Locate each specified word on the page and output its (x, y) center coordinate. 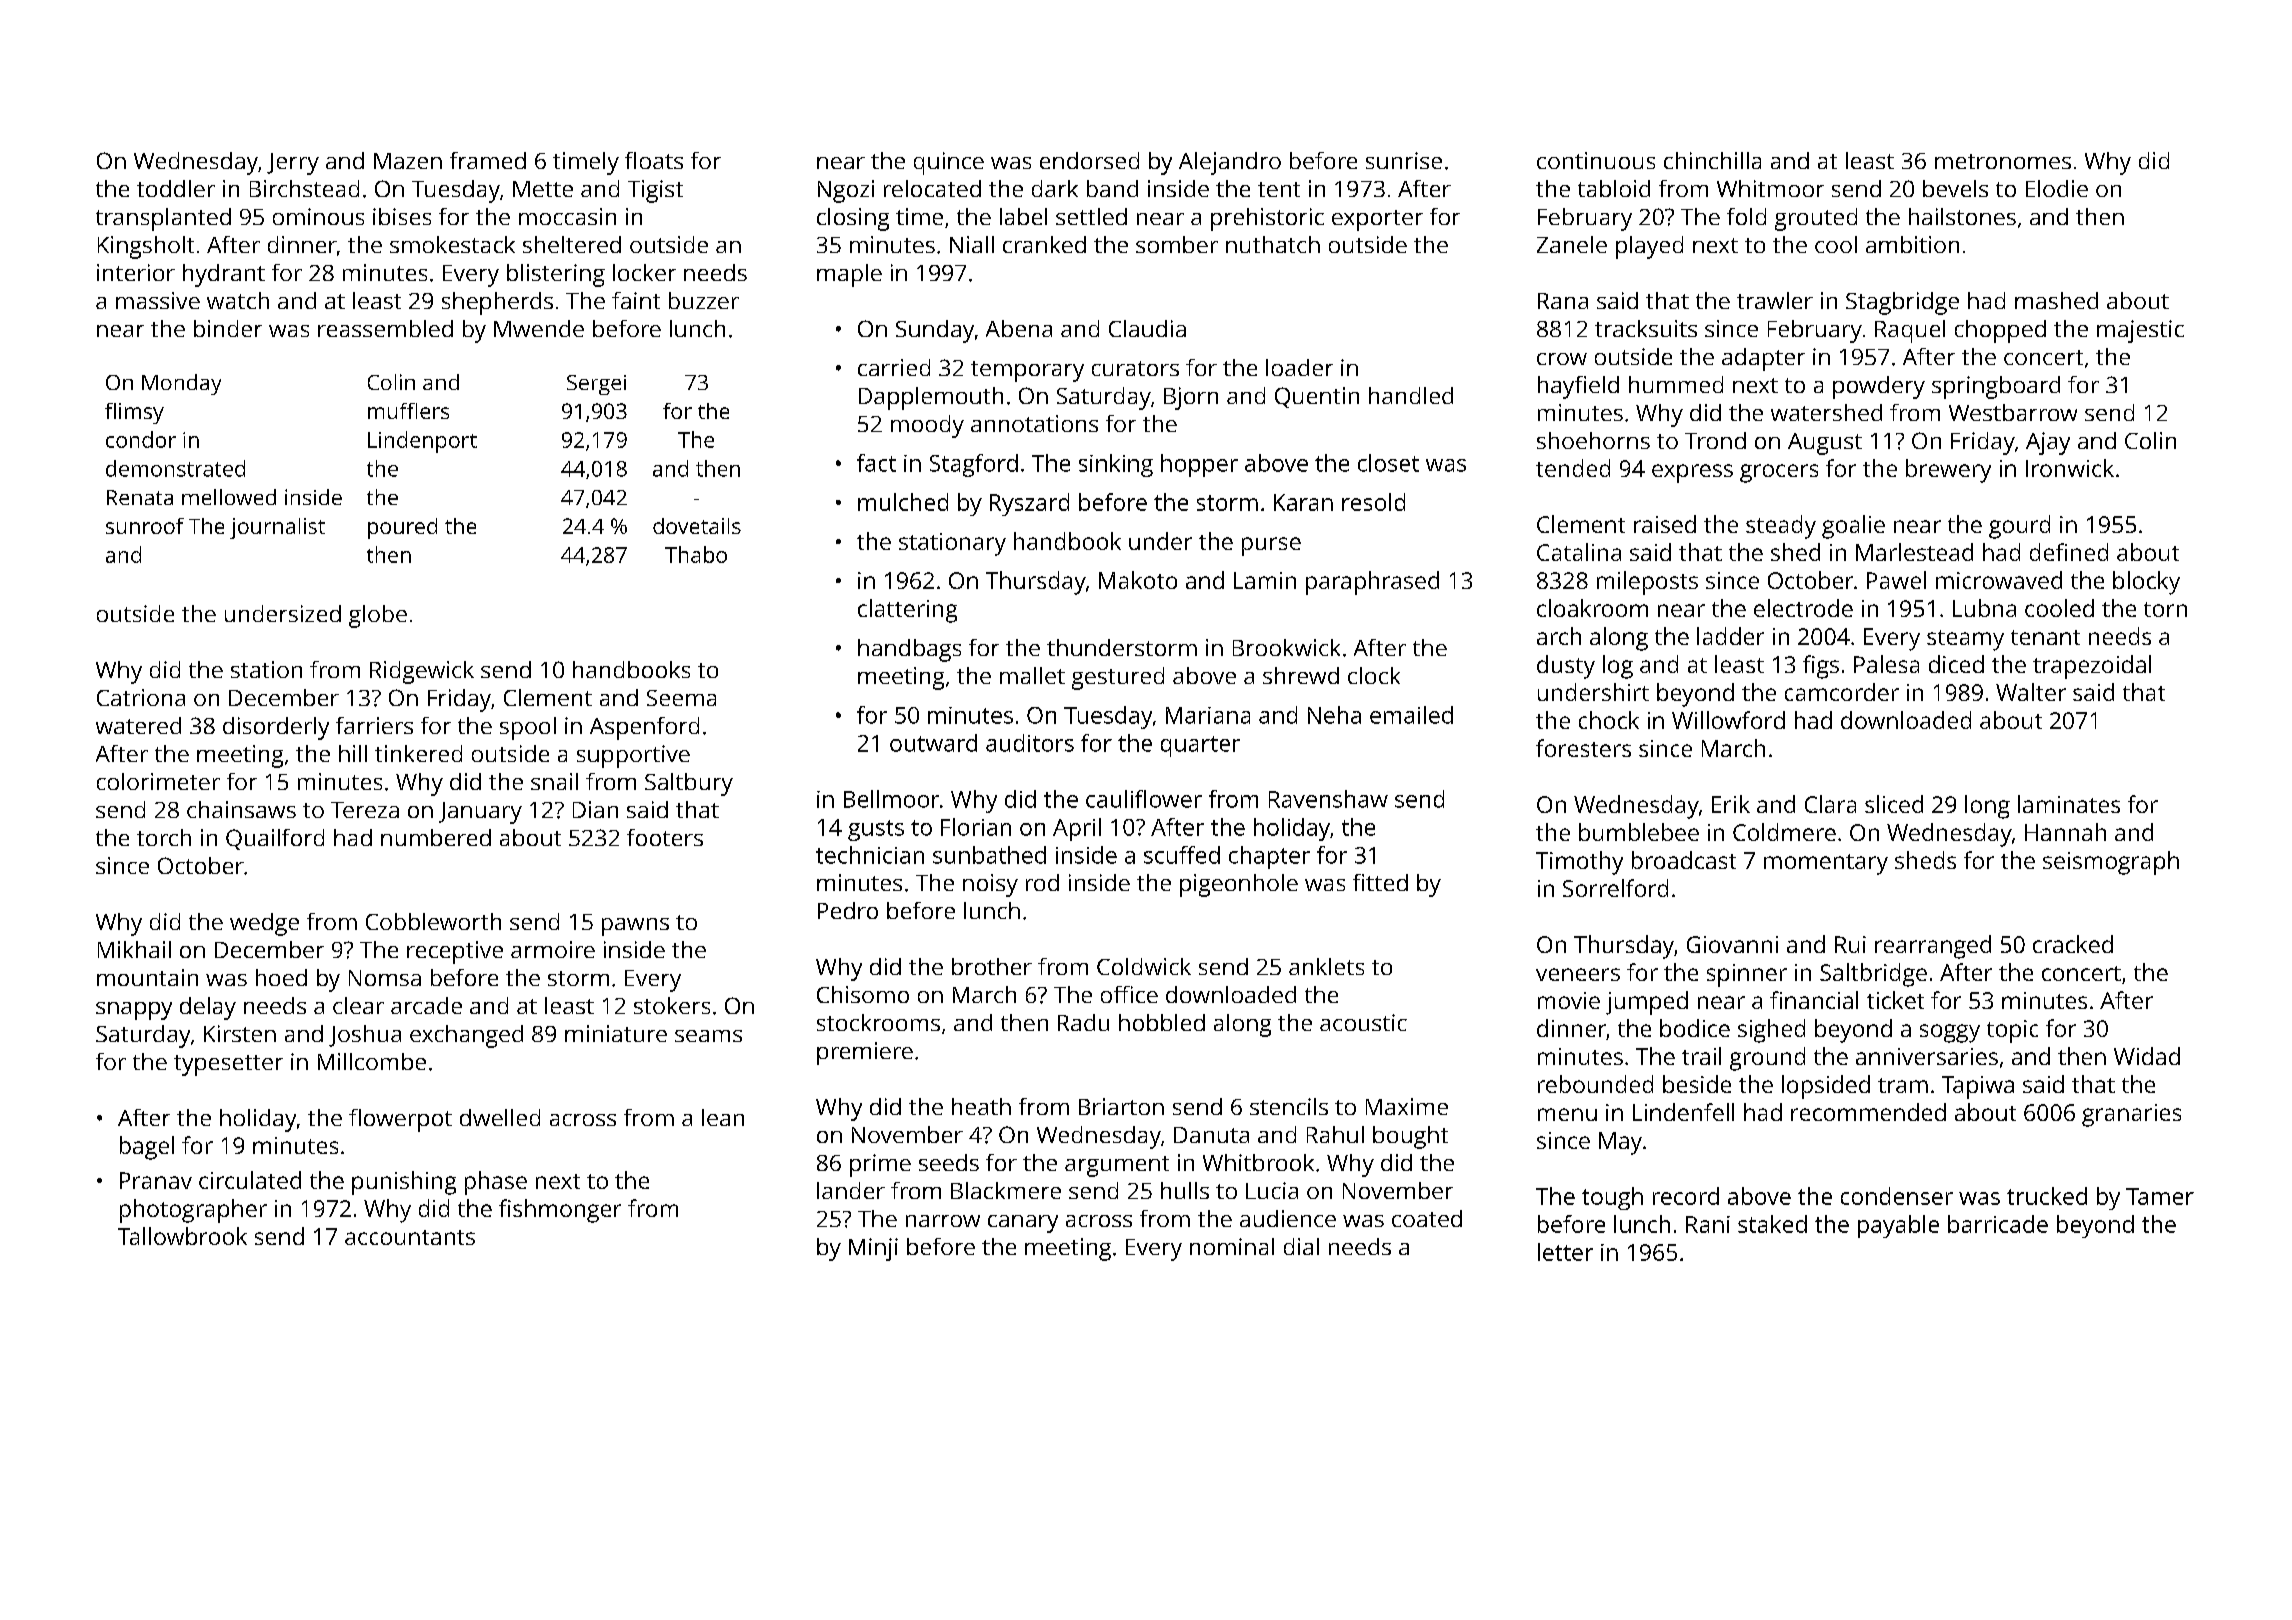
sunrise (1404, 160)
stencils (1289, 1106)
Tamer (2160, 1196)
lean (723, 1117)
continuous (1596, 160)
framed (488, 160)
